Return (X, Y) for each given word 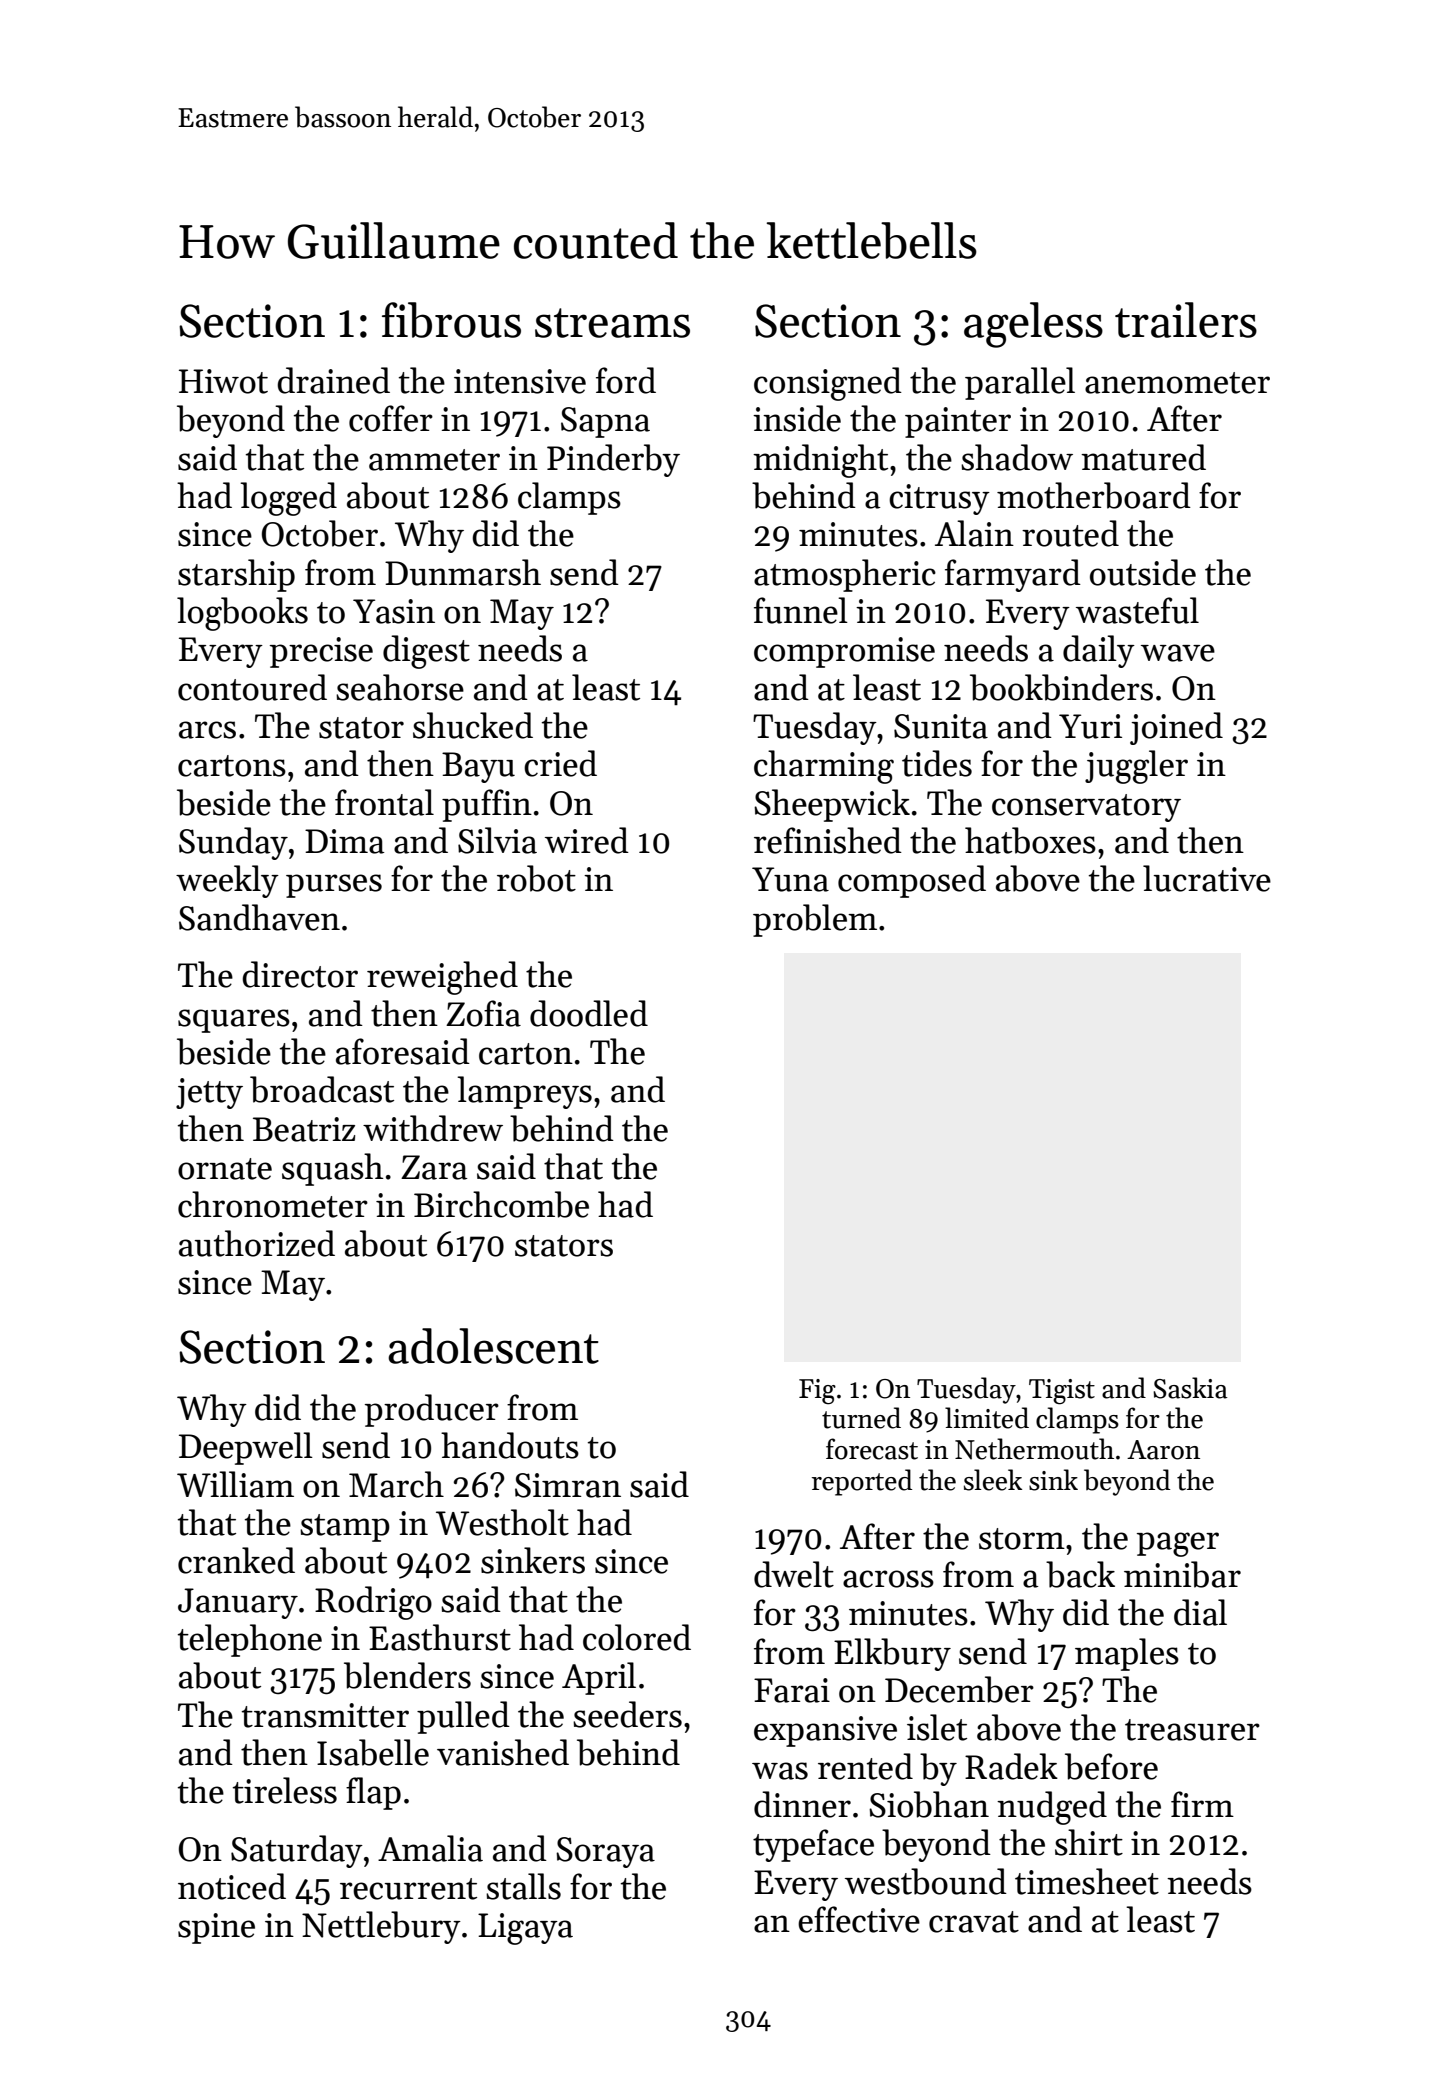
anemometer (1177, 383)
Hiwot (223, 381)
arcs (207, 730)
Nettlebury (381, 1927)
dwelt (794, 1574)
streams (612, 323)
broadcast (322, 1089)
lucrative (1207, 878)
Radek (1011, 1766)
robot (536, 878)
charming (824, 767)
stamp (345, 1528)
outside (1143, 572)
